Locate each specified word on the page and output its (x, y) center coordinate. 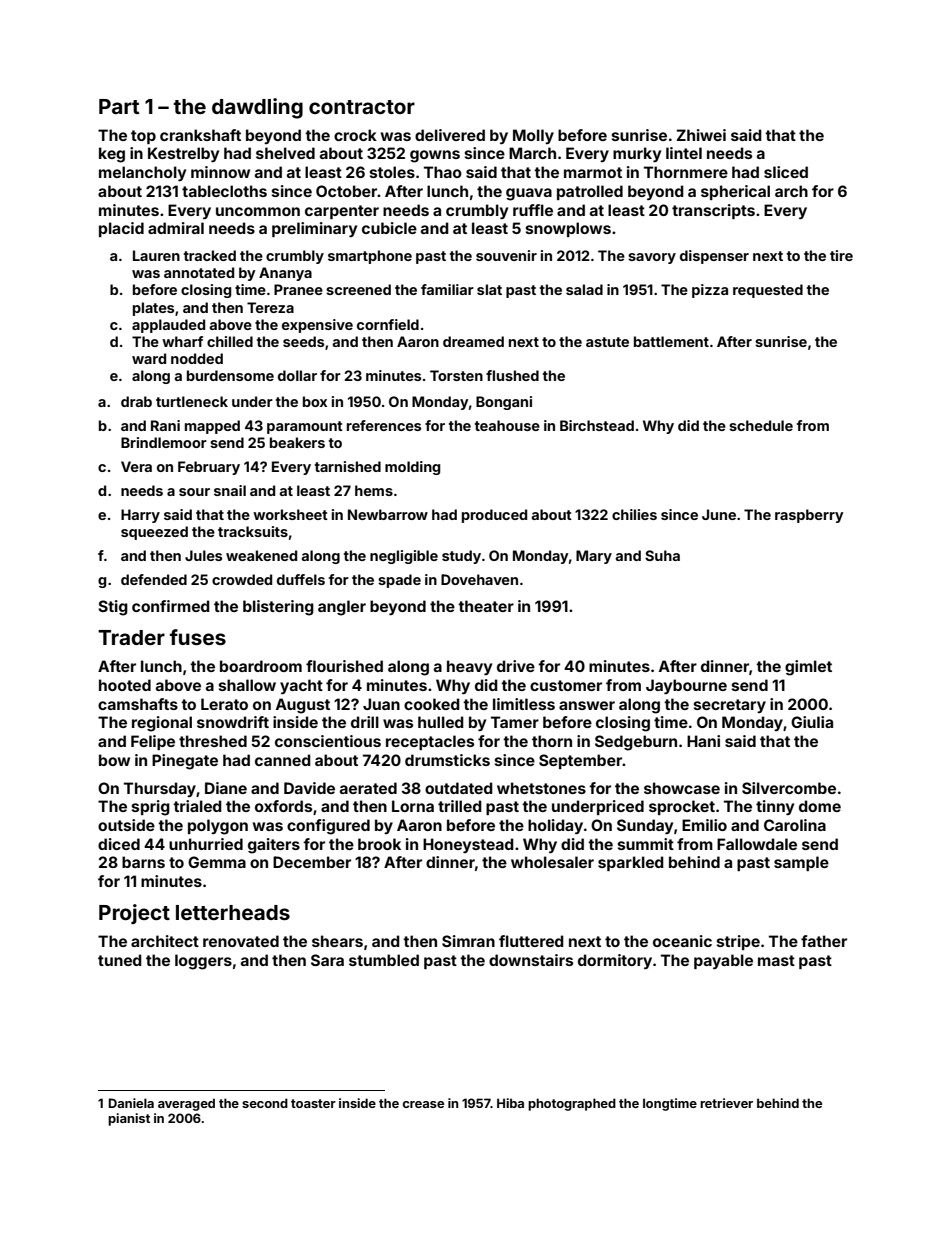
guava (529, 194)
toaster (313, 1103)
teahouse (507, 425)
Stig (113, 608)
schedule (761, 425)
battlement (671, 341)
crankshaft (200, 135)
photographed (572, 1104)
